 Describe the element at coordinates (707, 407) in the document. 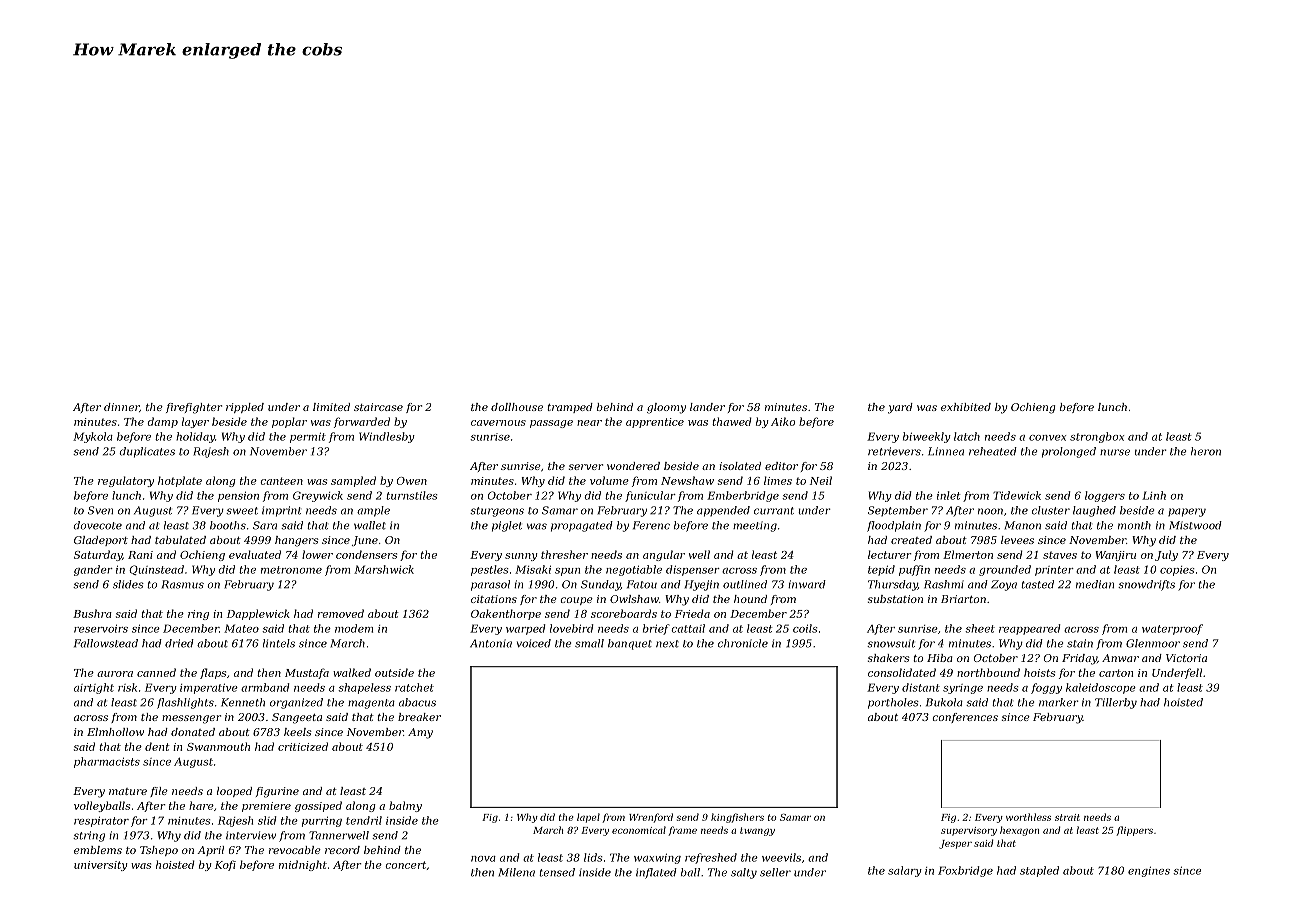

I see `lander` at that location.
